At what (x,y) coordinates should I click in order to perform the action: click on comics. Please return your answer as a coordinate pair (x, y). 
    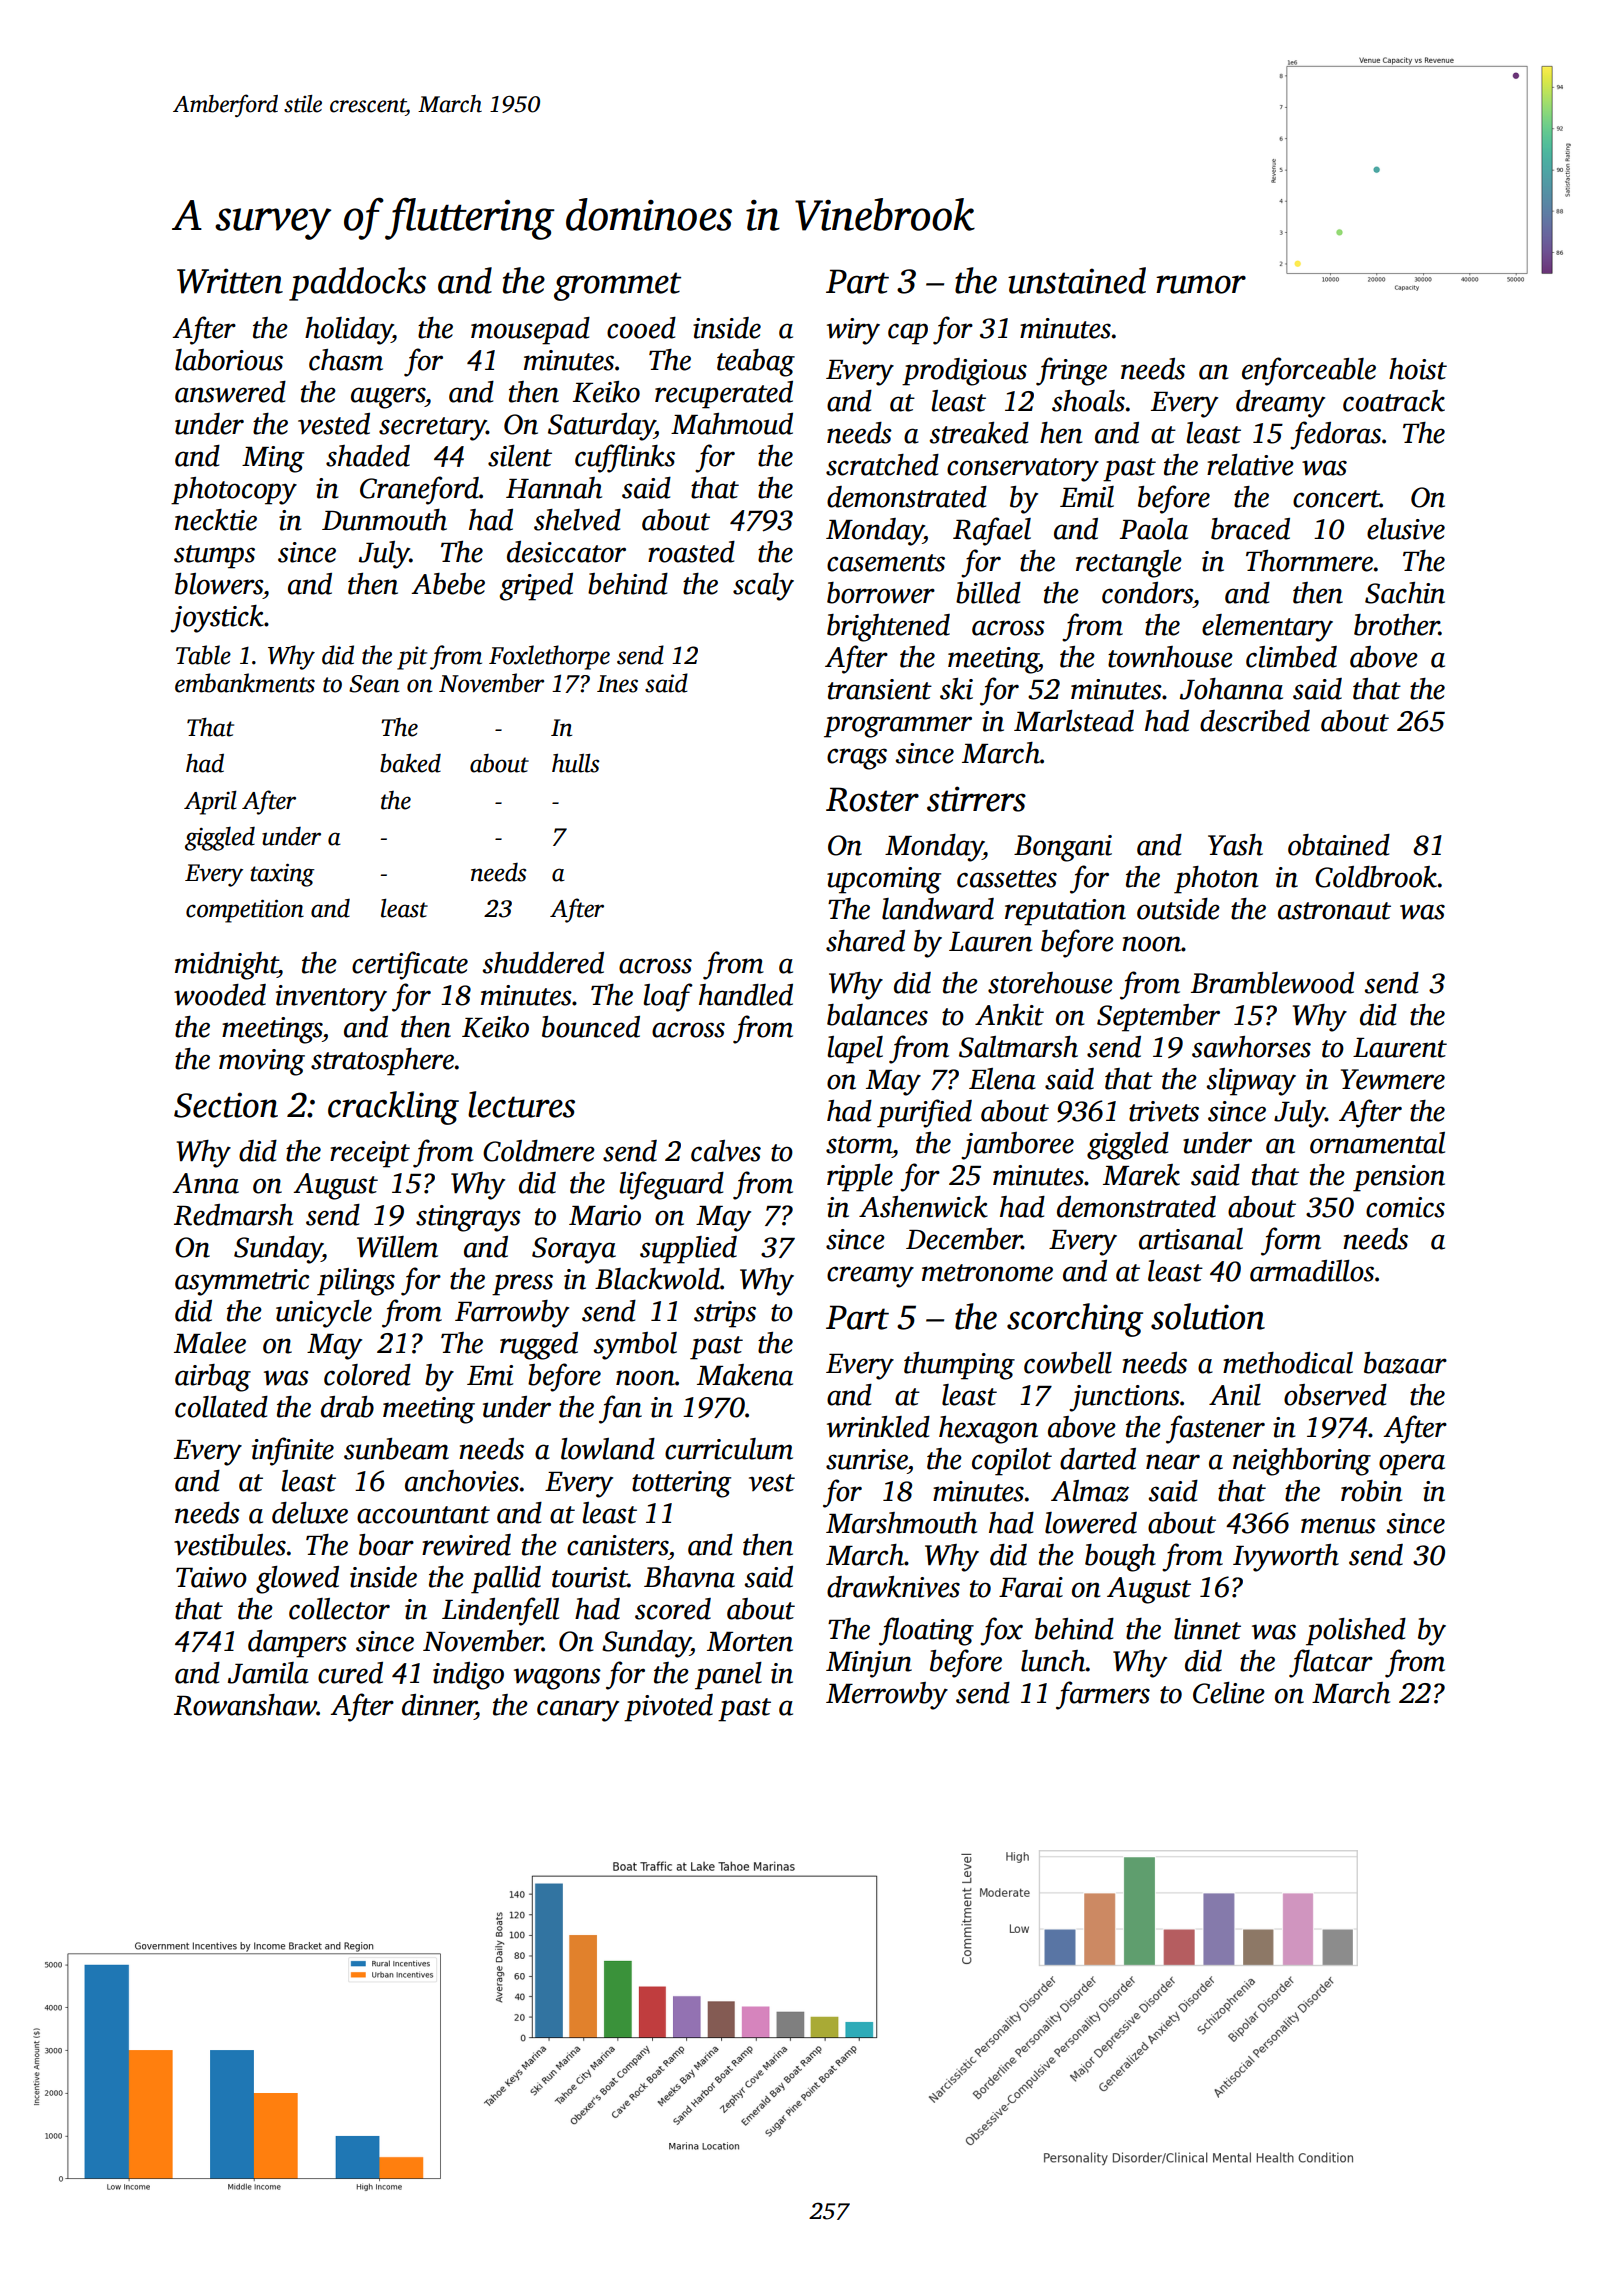
    Looking at the image, I should click on (1405, 1207).
